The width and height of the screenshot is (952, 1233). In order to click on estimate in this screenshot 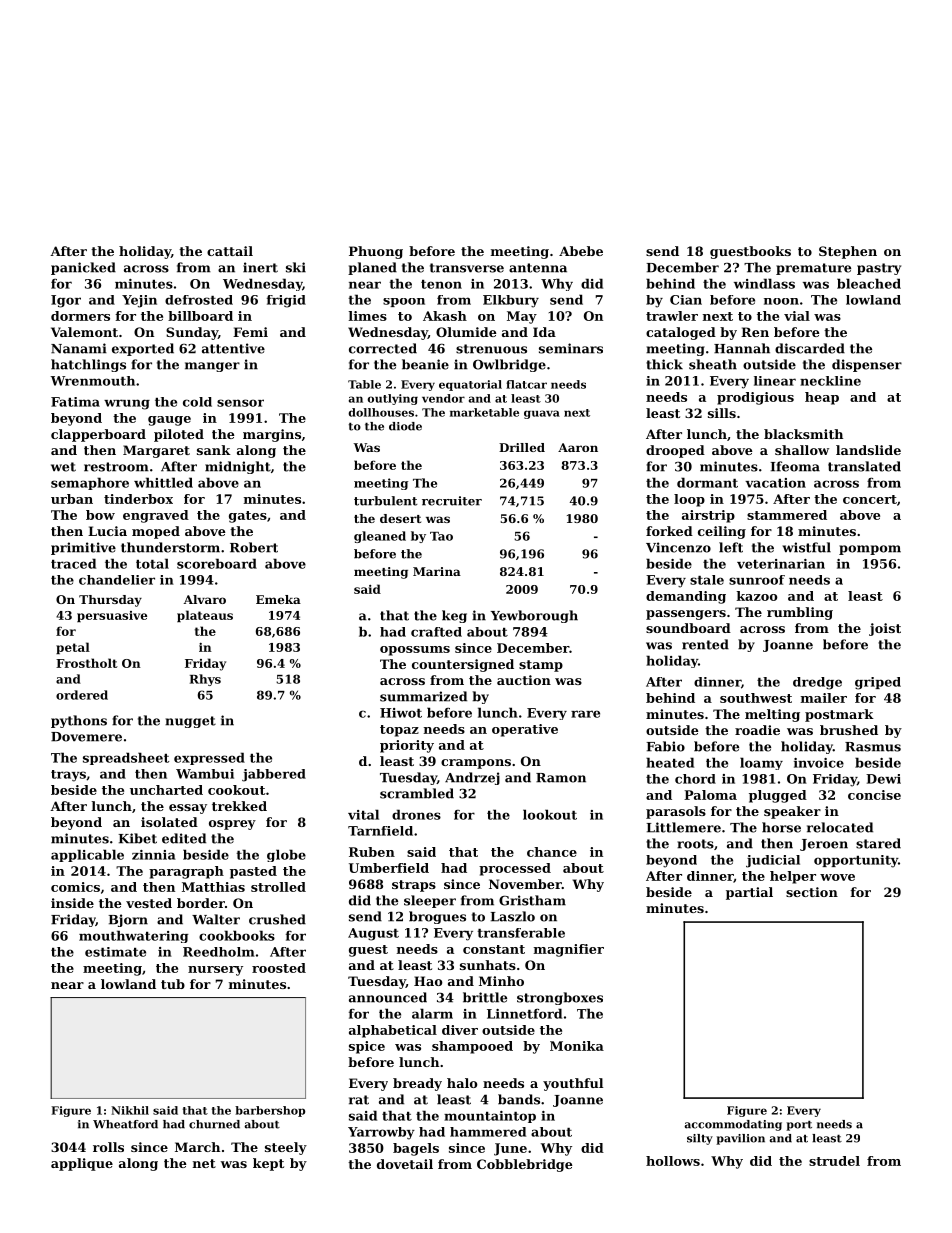, I will do `click(115, 952)`.
